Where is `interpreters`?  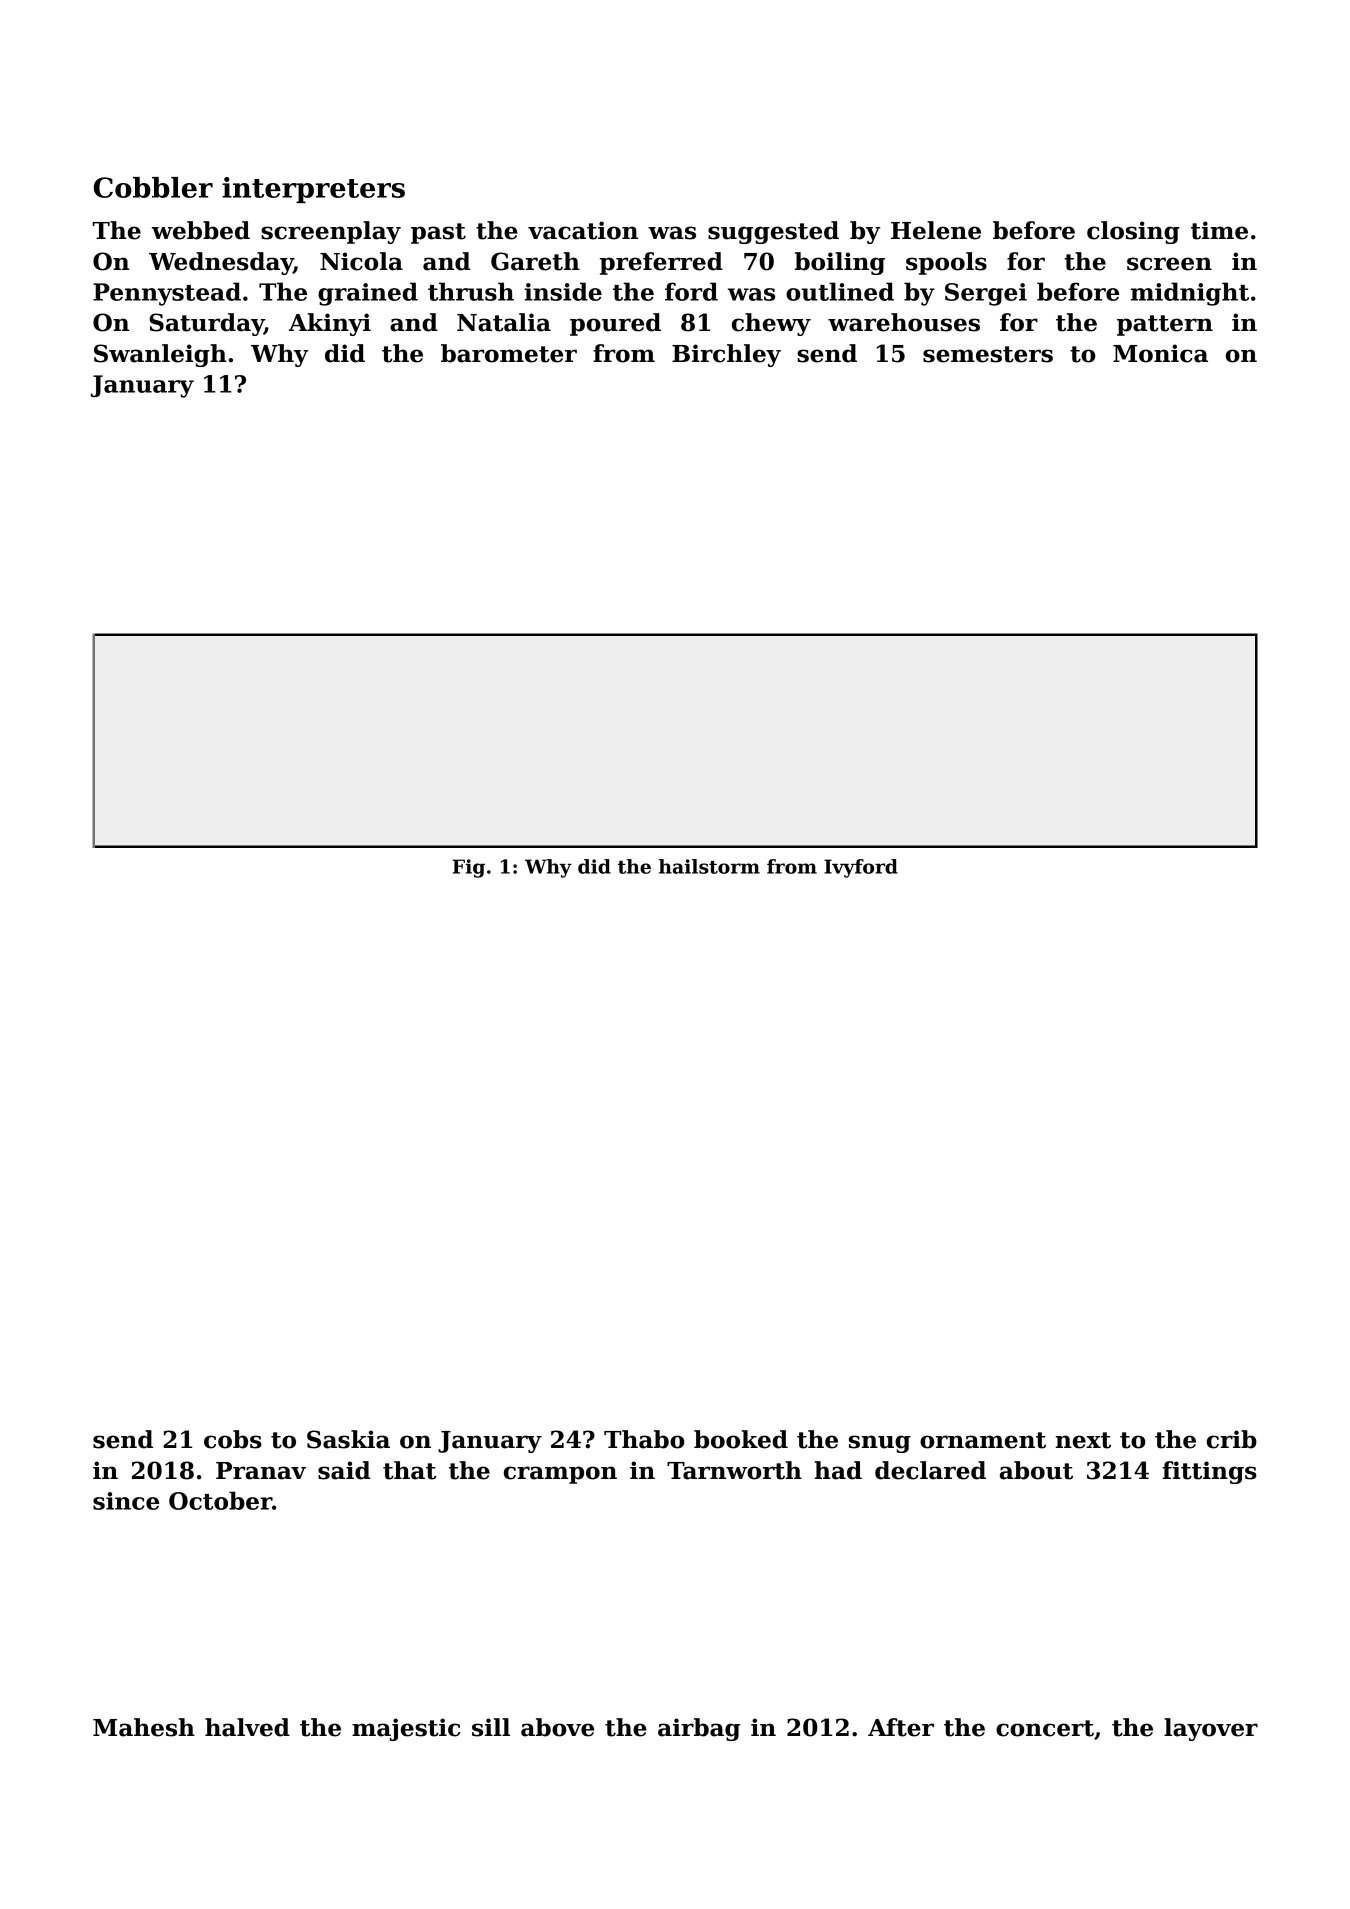
interpreters is located at coordinates (313, 190).
